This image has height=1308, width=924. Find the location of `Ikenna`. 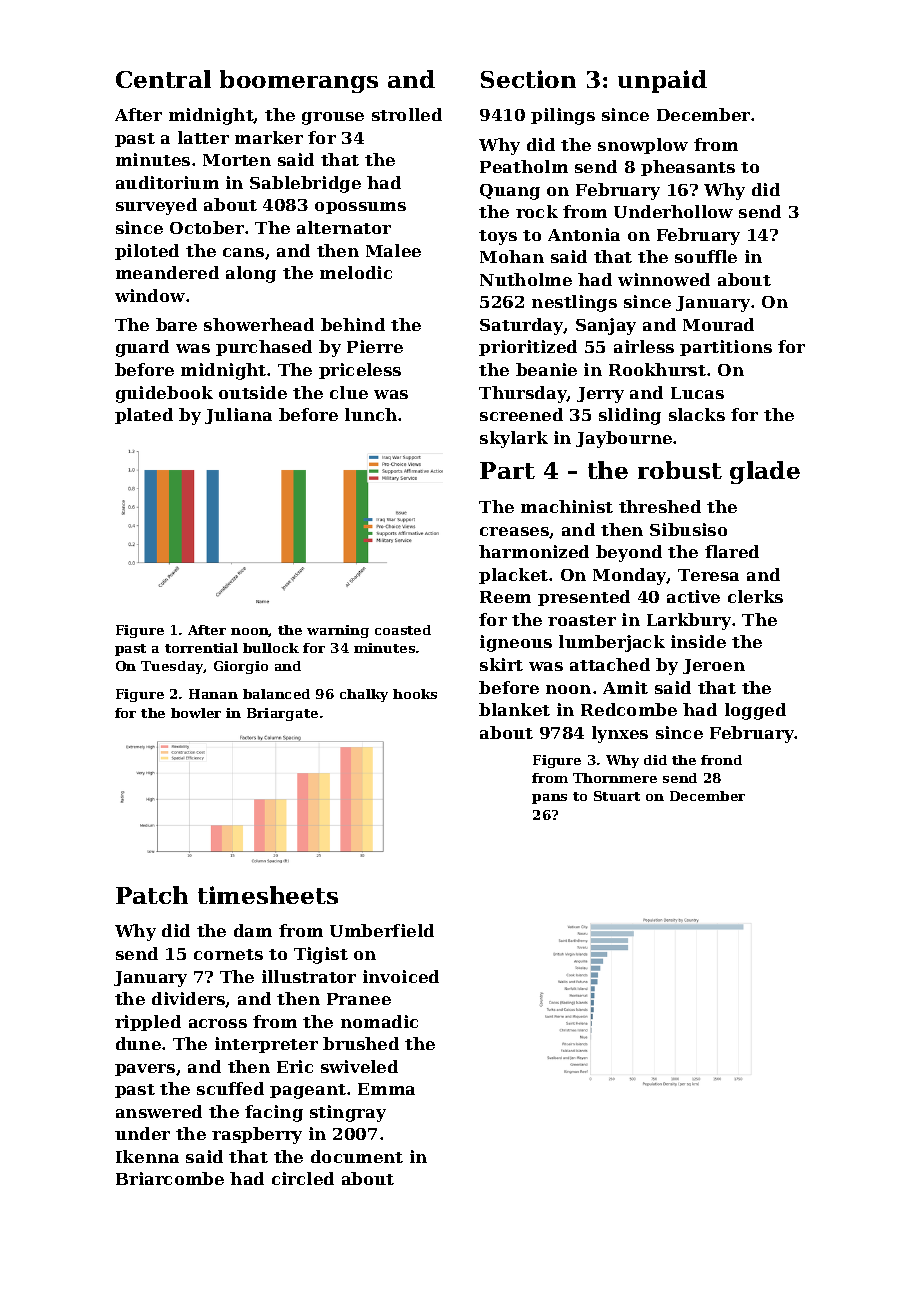

Ikenna is located at coordinates (147, 1156).
